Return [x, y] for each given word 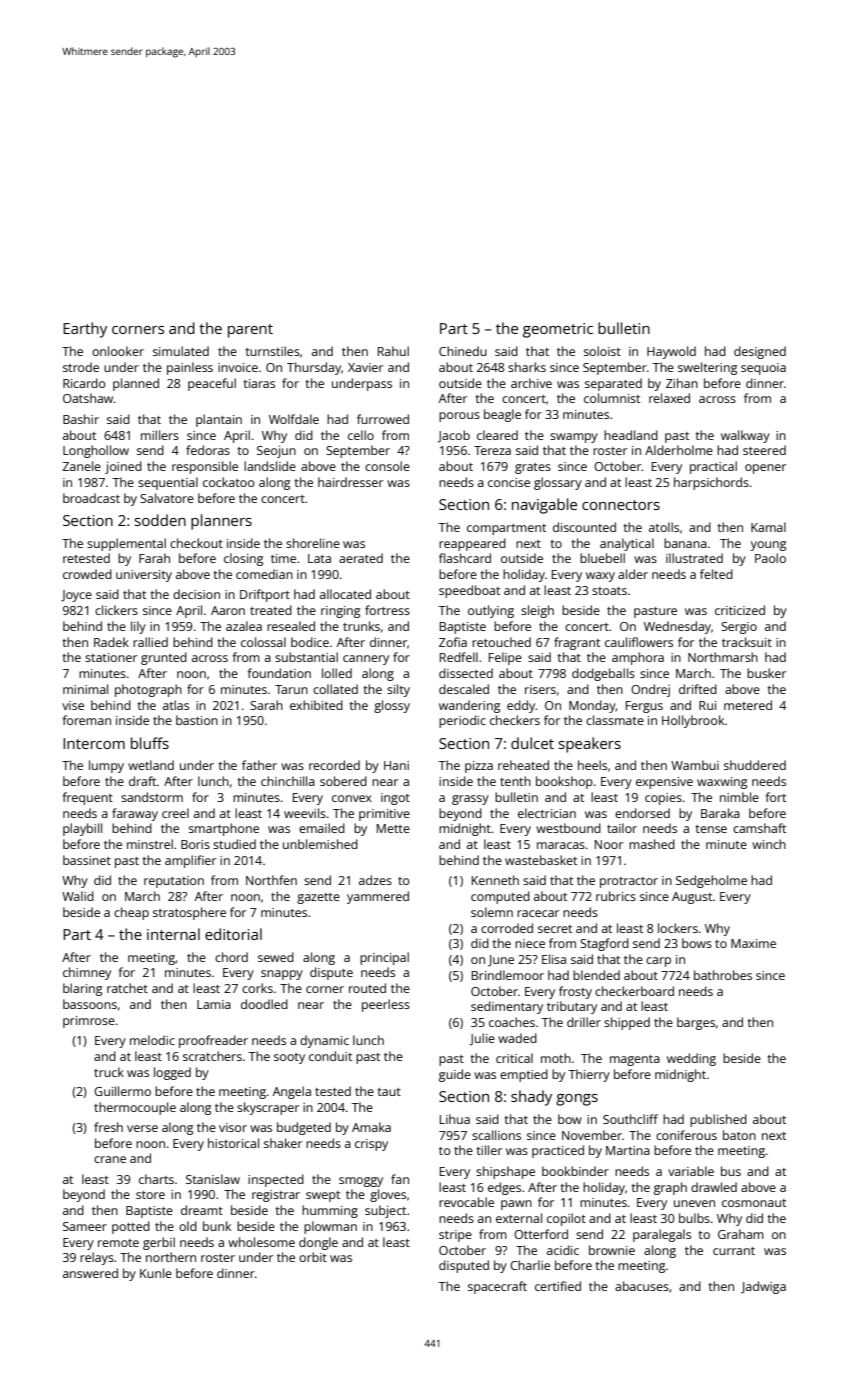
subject [385, 1211]
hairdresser [350, 482]
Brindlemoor [508, 975]
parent [250, 331]
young [768, 546]
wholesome [261, 1242]
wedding [691, 1059]
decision [196, 594]
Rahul [393, 351]
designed [760, 352]
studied [234, 844]
